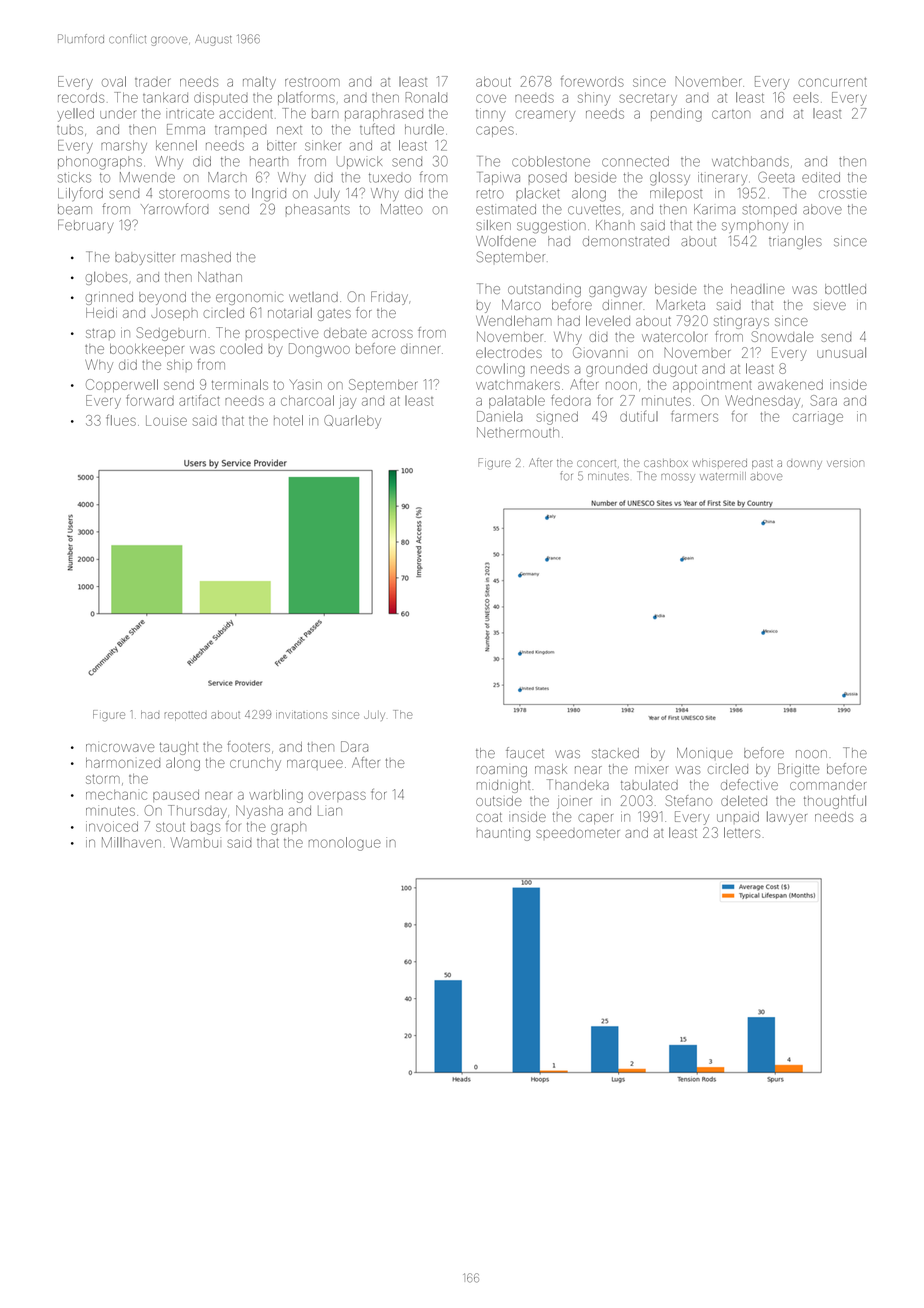  What do you see at coordinates (131, 842) in the image?
I see `Millhaven` at bounding box center [131, 842].
